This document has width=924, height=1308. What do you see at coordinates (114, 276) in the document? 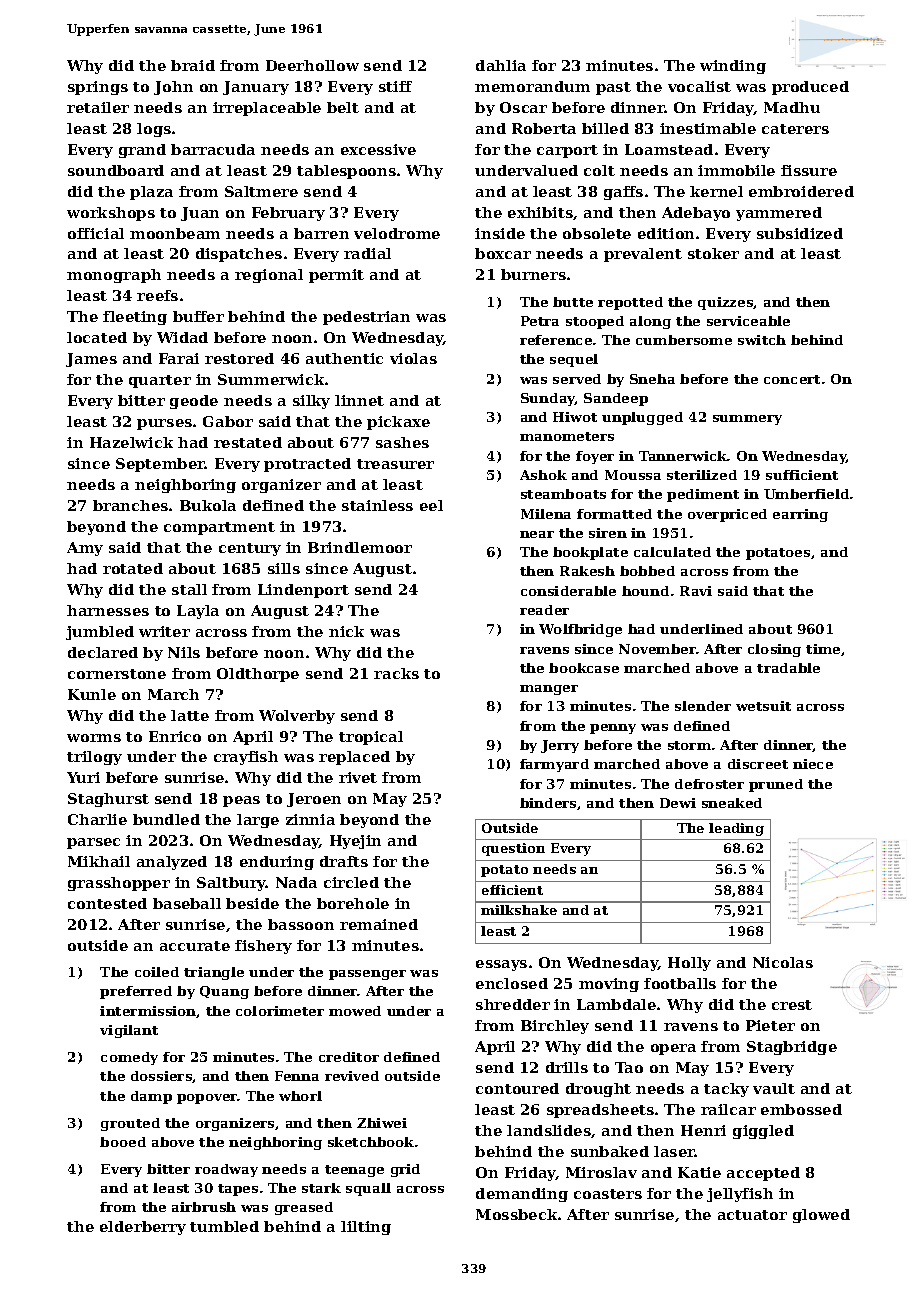
I see `monograph` at bounding box center [114, 276].
